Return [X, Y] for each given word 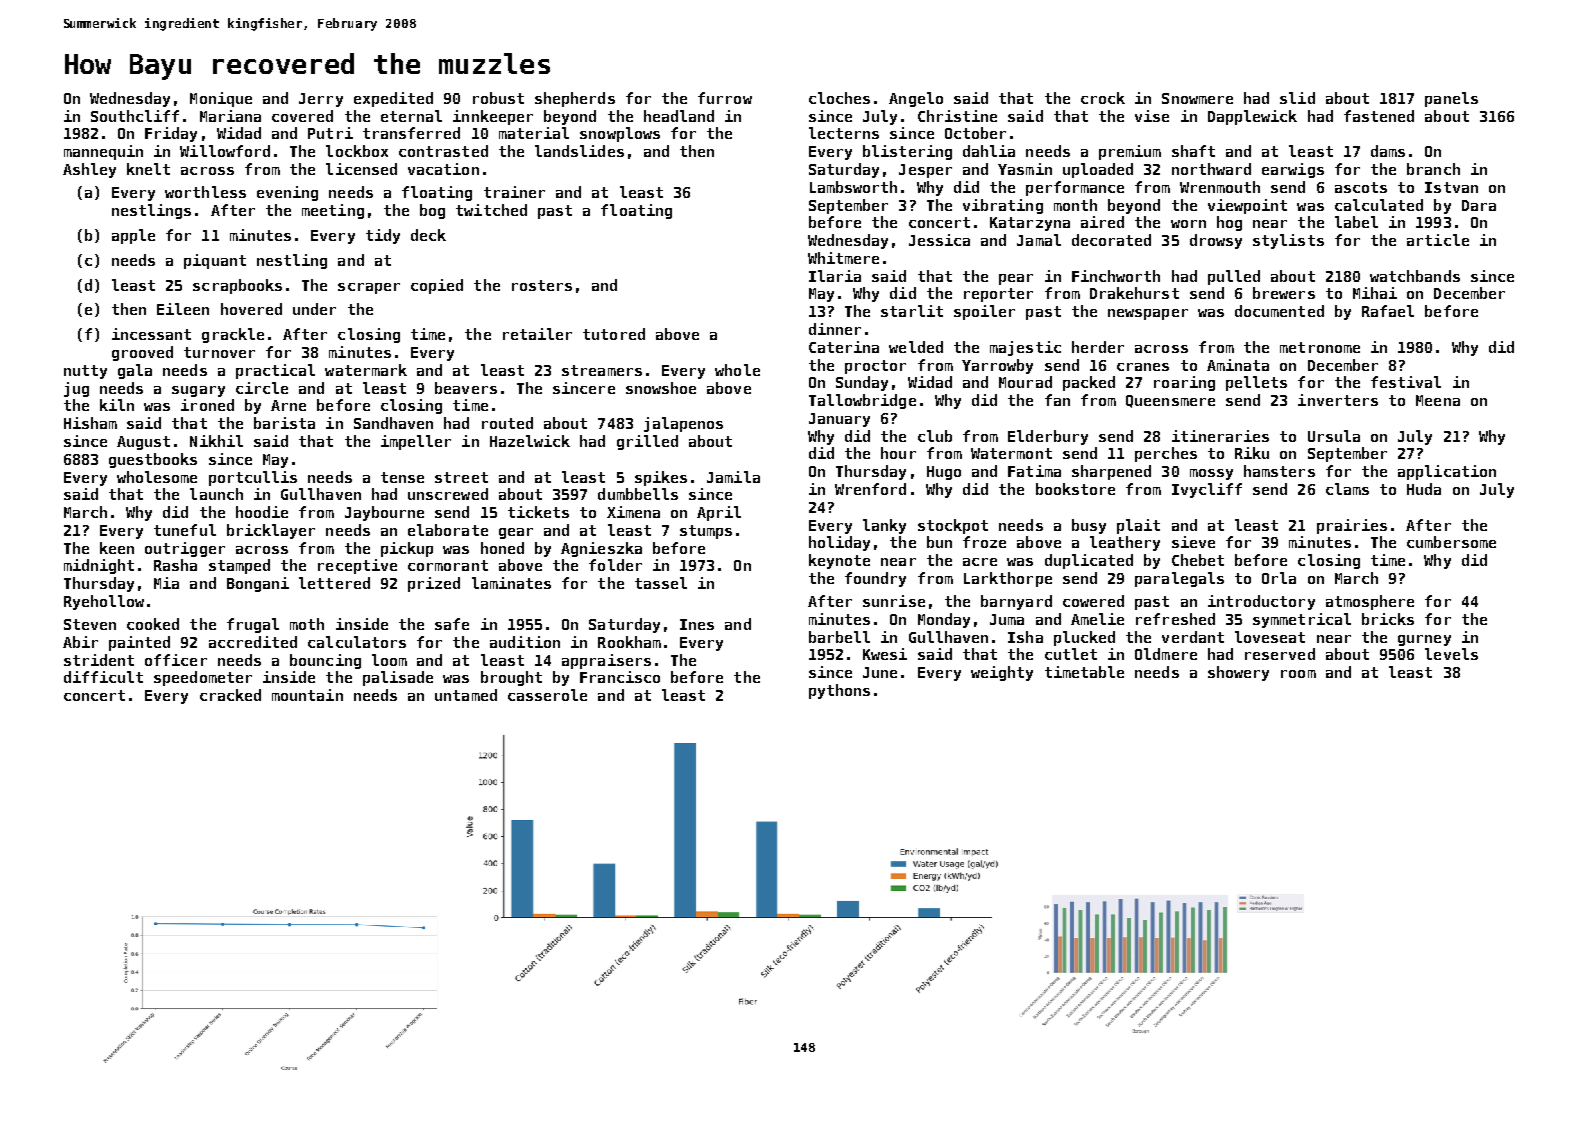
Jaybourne [384, 513]
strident [99, 660]
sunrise [894, 601]
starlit [912, 311]
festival [1406, 382]
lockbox [357, 151]
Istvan [1451, 187]
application [1447, 472]
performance [1075, 188]
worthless [205, 192]
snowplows [620, 134]
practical [275, 371]
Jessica [939, 240]
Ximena [633, 512]
